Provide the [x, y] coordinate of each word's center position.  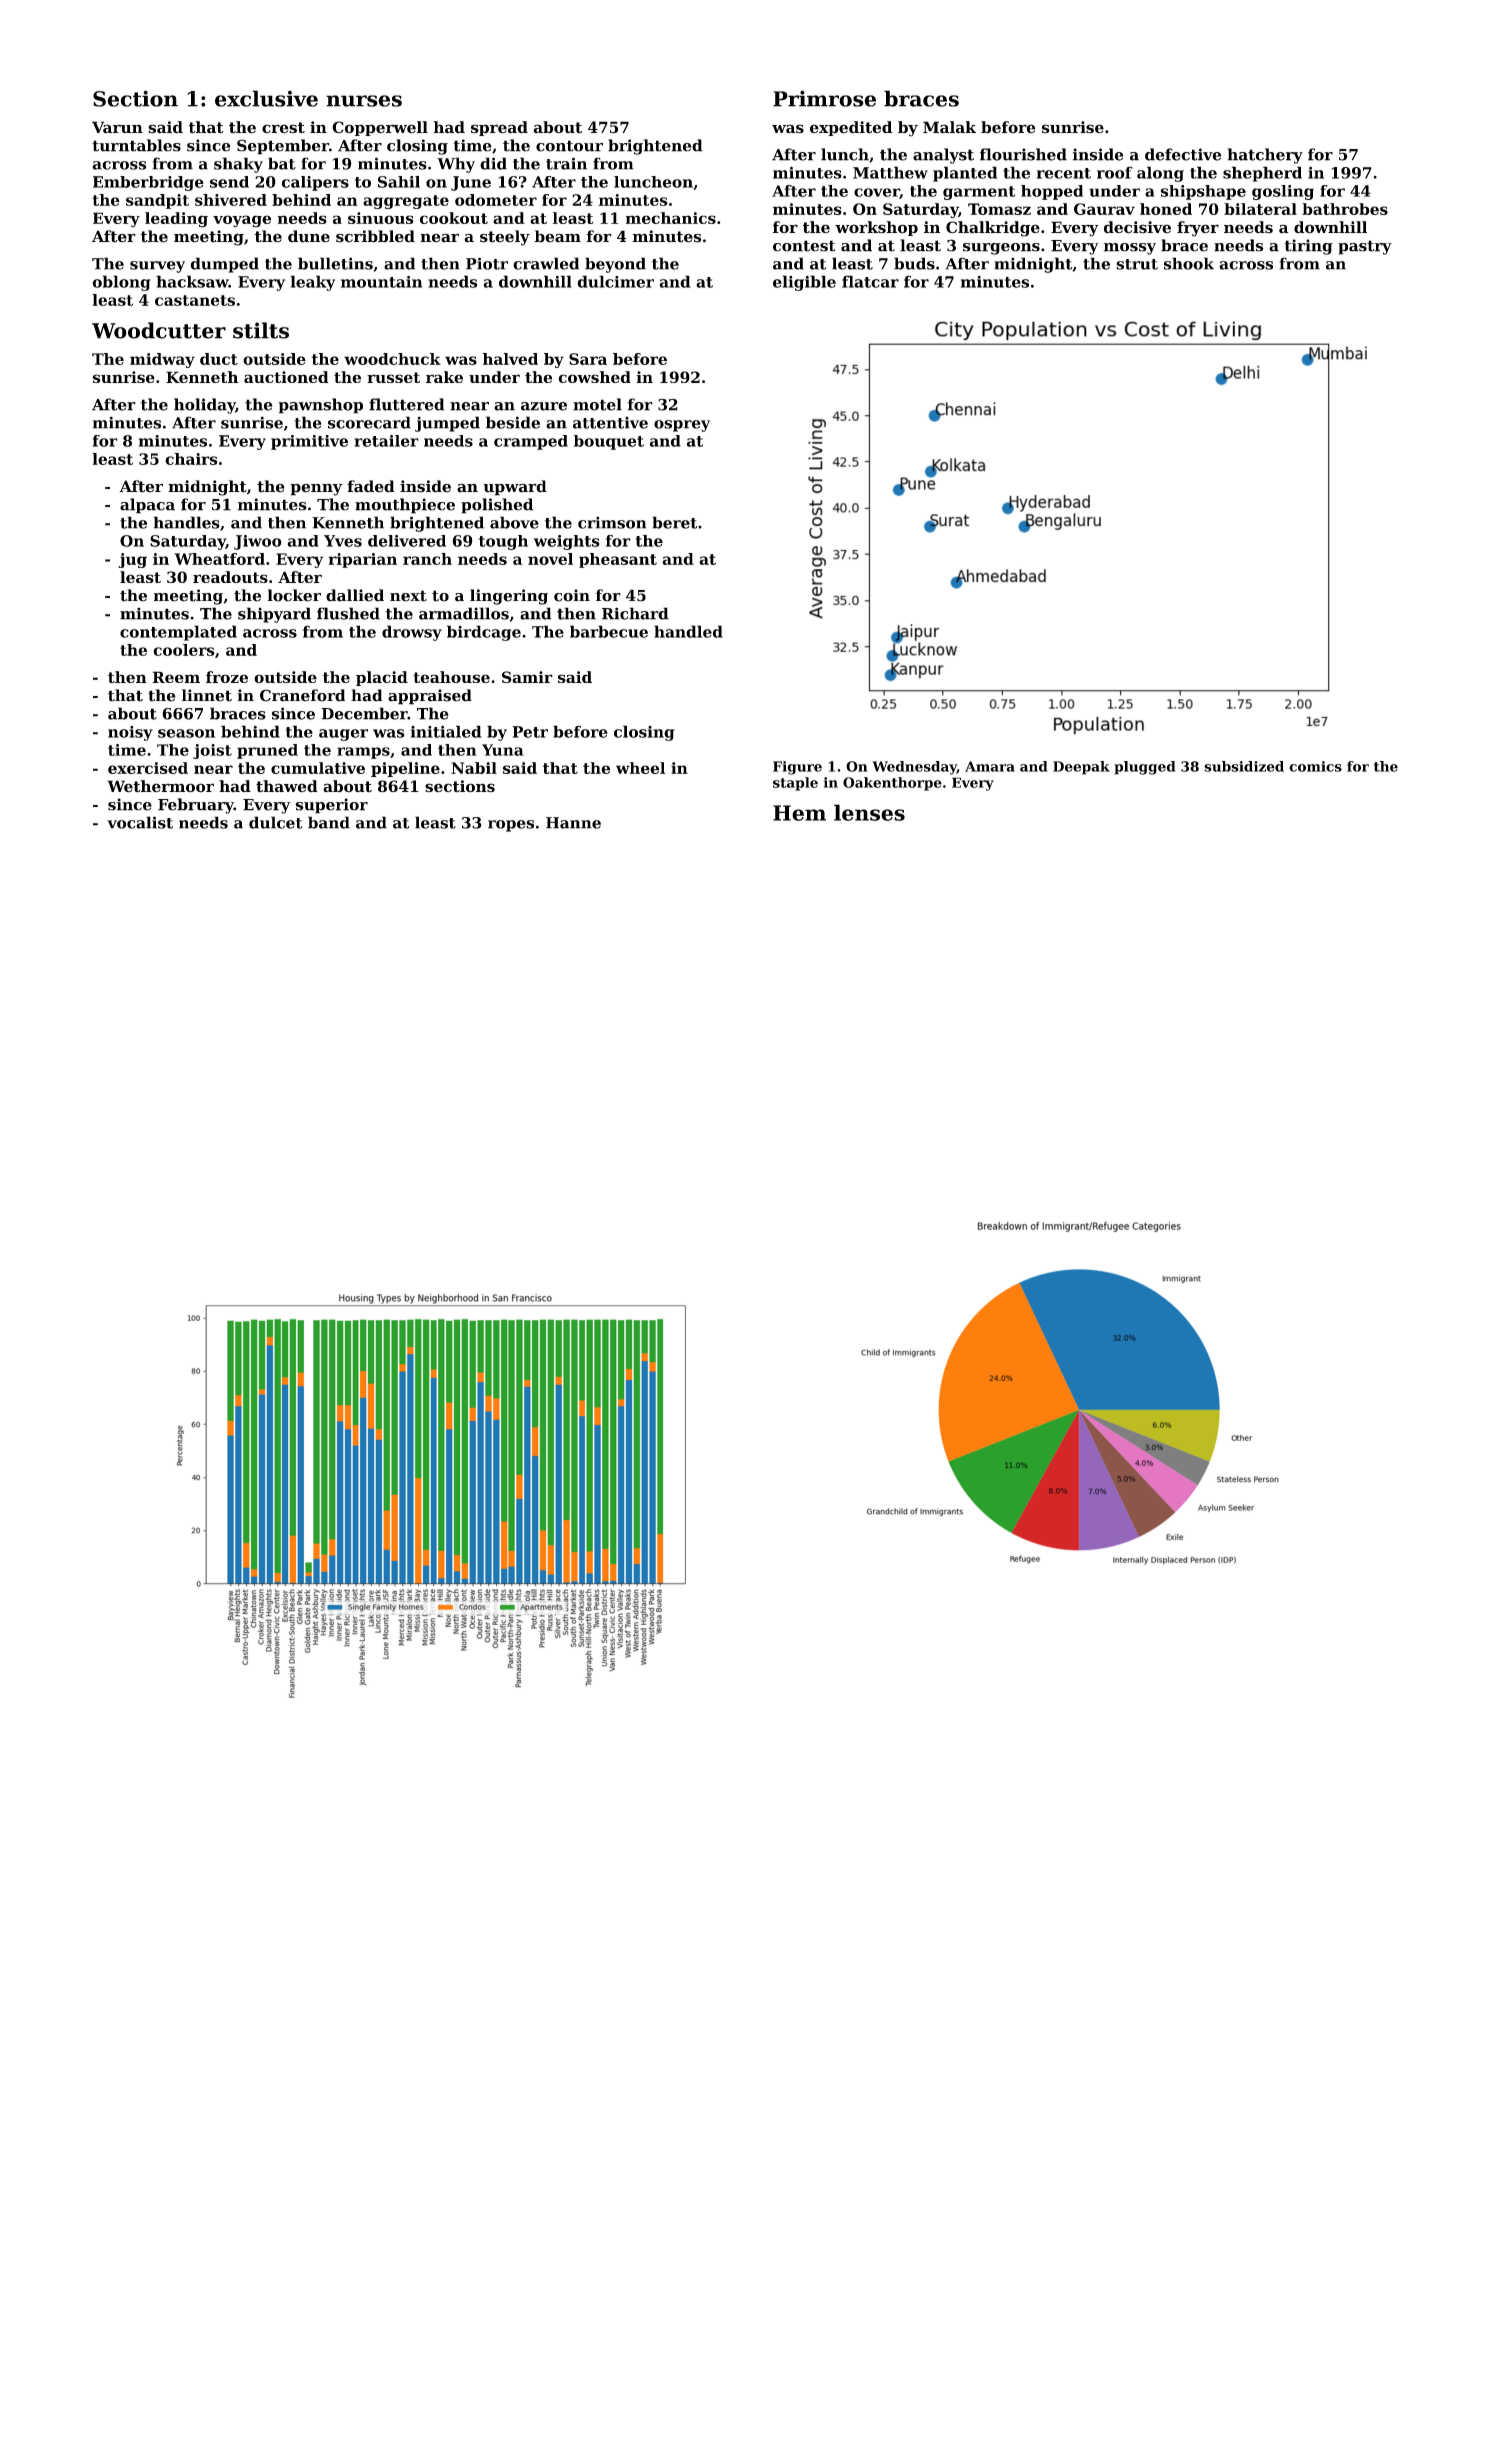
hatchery [1265, 156]
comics [1315, 766]
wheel [640, 768]
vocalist [140, 822]
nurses [364, 101]
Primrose [824, 98]
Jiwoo [258, 542]
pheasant [618, 560]
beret [674, 522]
